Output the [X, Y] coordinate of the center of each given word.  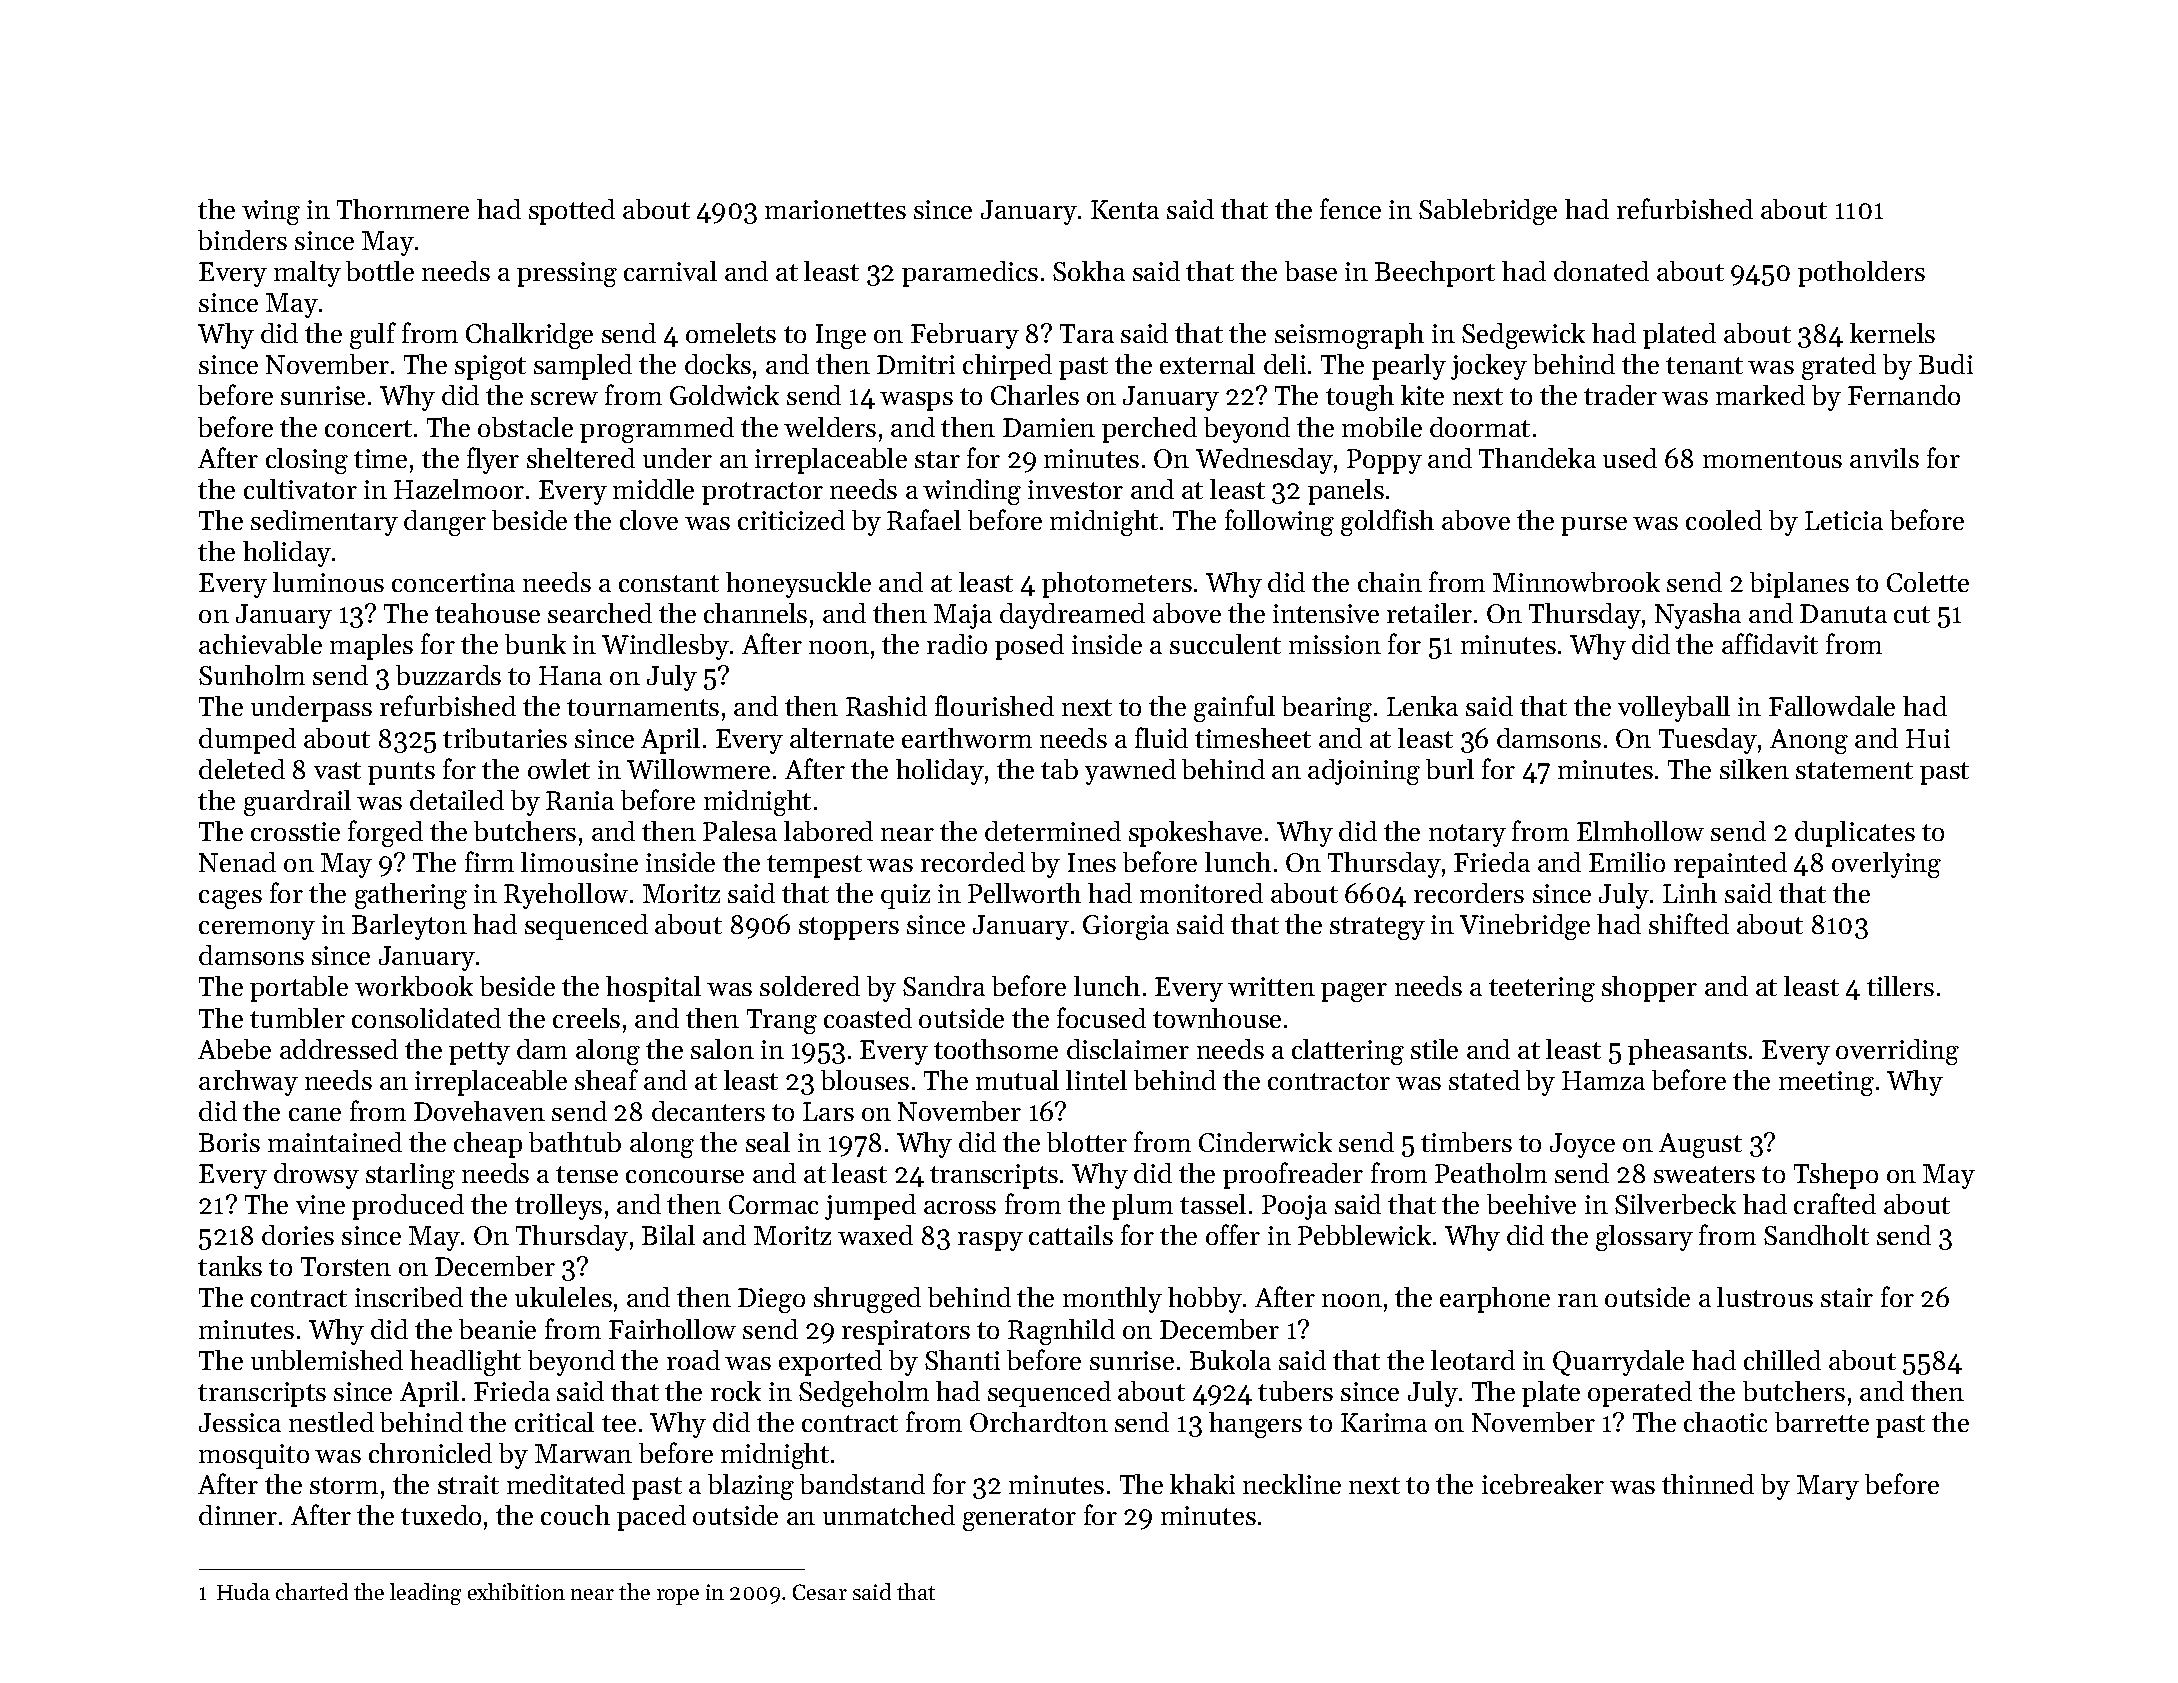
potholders [1861, 274]
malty [307, 274]
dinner [238, 1515]
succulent [1225, 644]
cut [1912, 614]
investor [1075, 489]
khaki [1202, 1484]
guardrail [297, 803]
